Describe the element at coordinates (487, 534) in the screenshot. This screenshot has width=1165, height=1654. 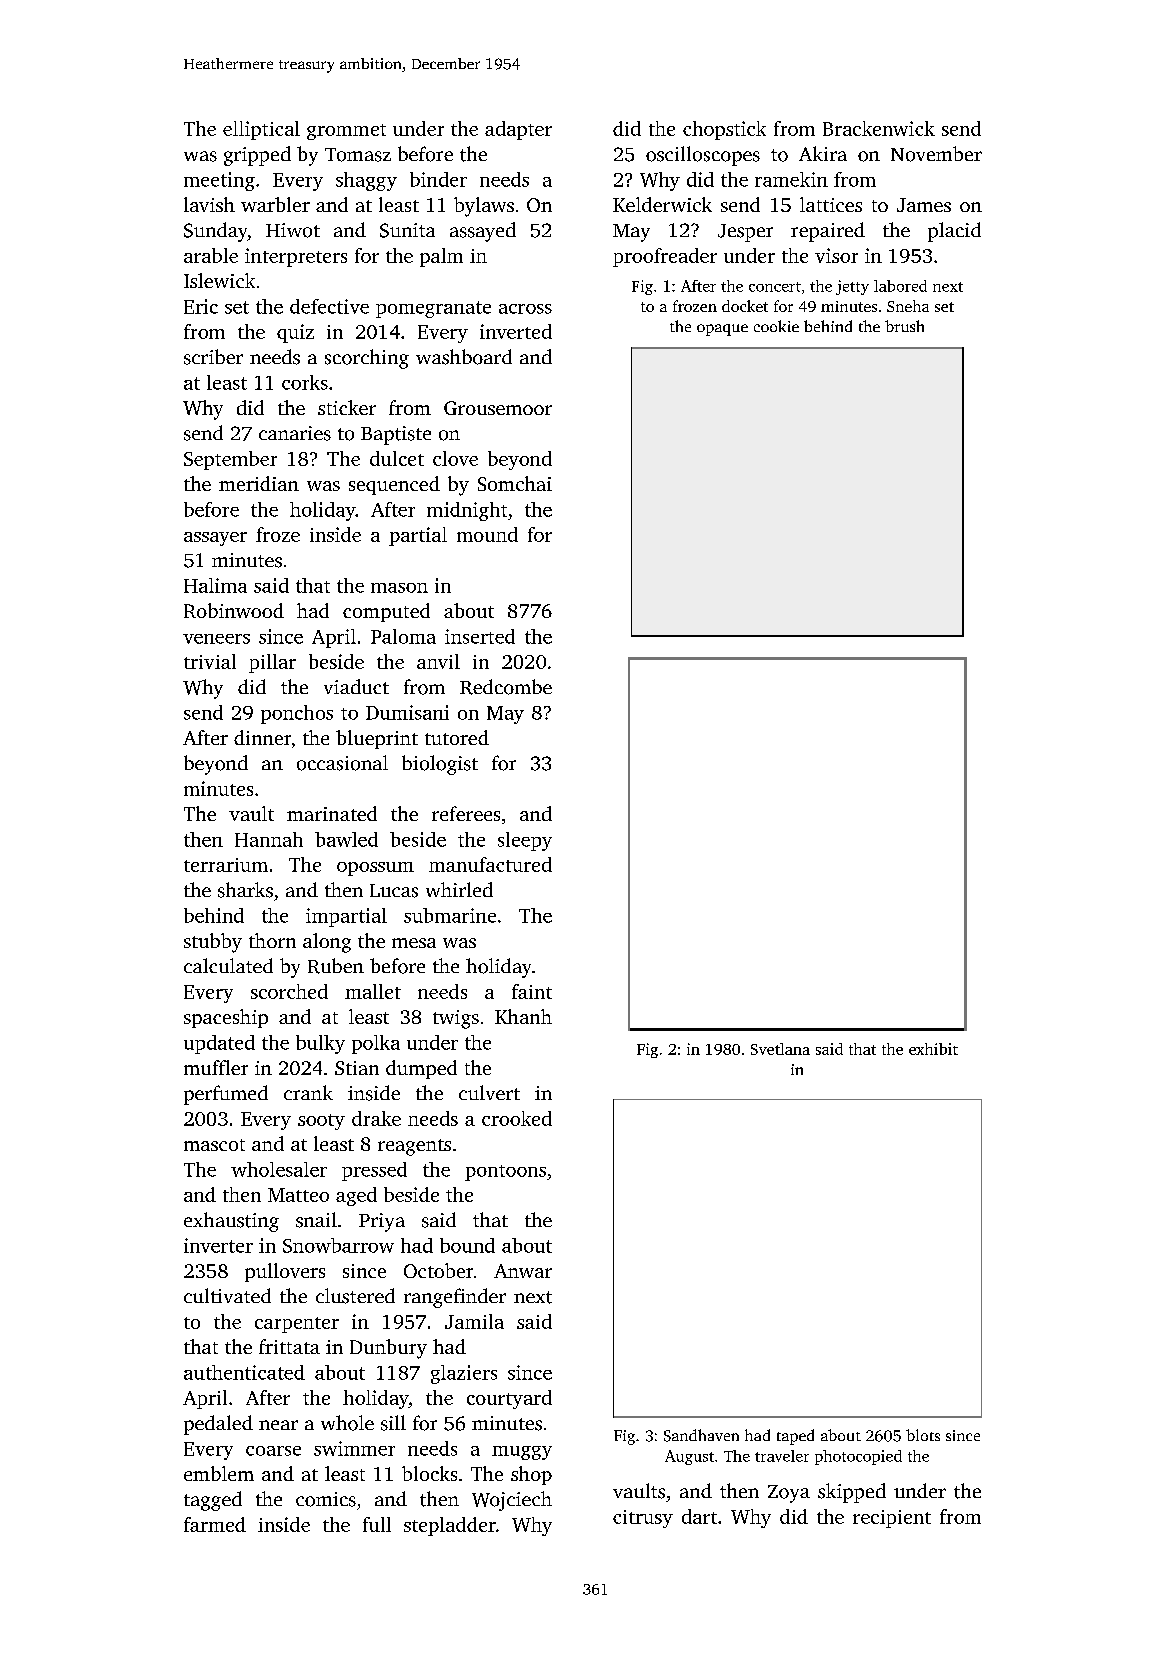
I see `mound` at that location.
